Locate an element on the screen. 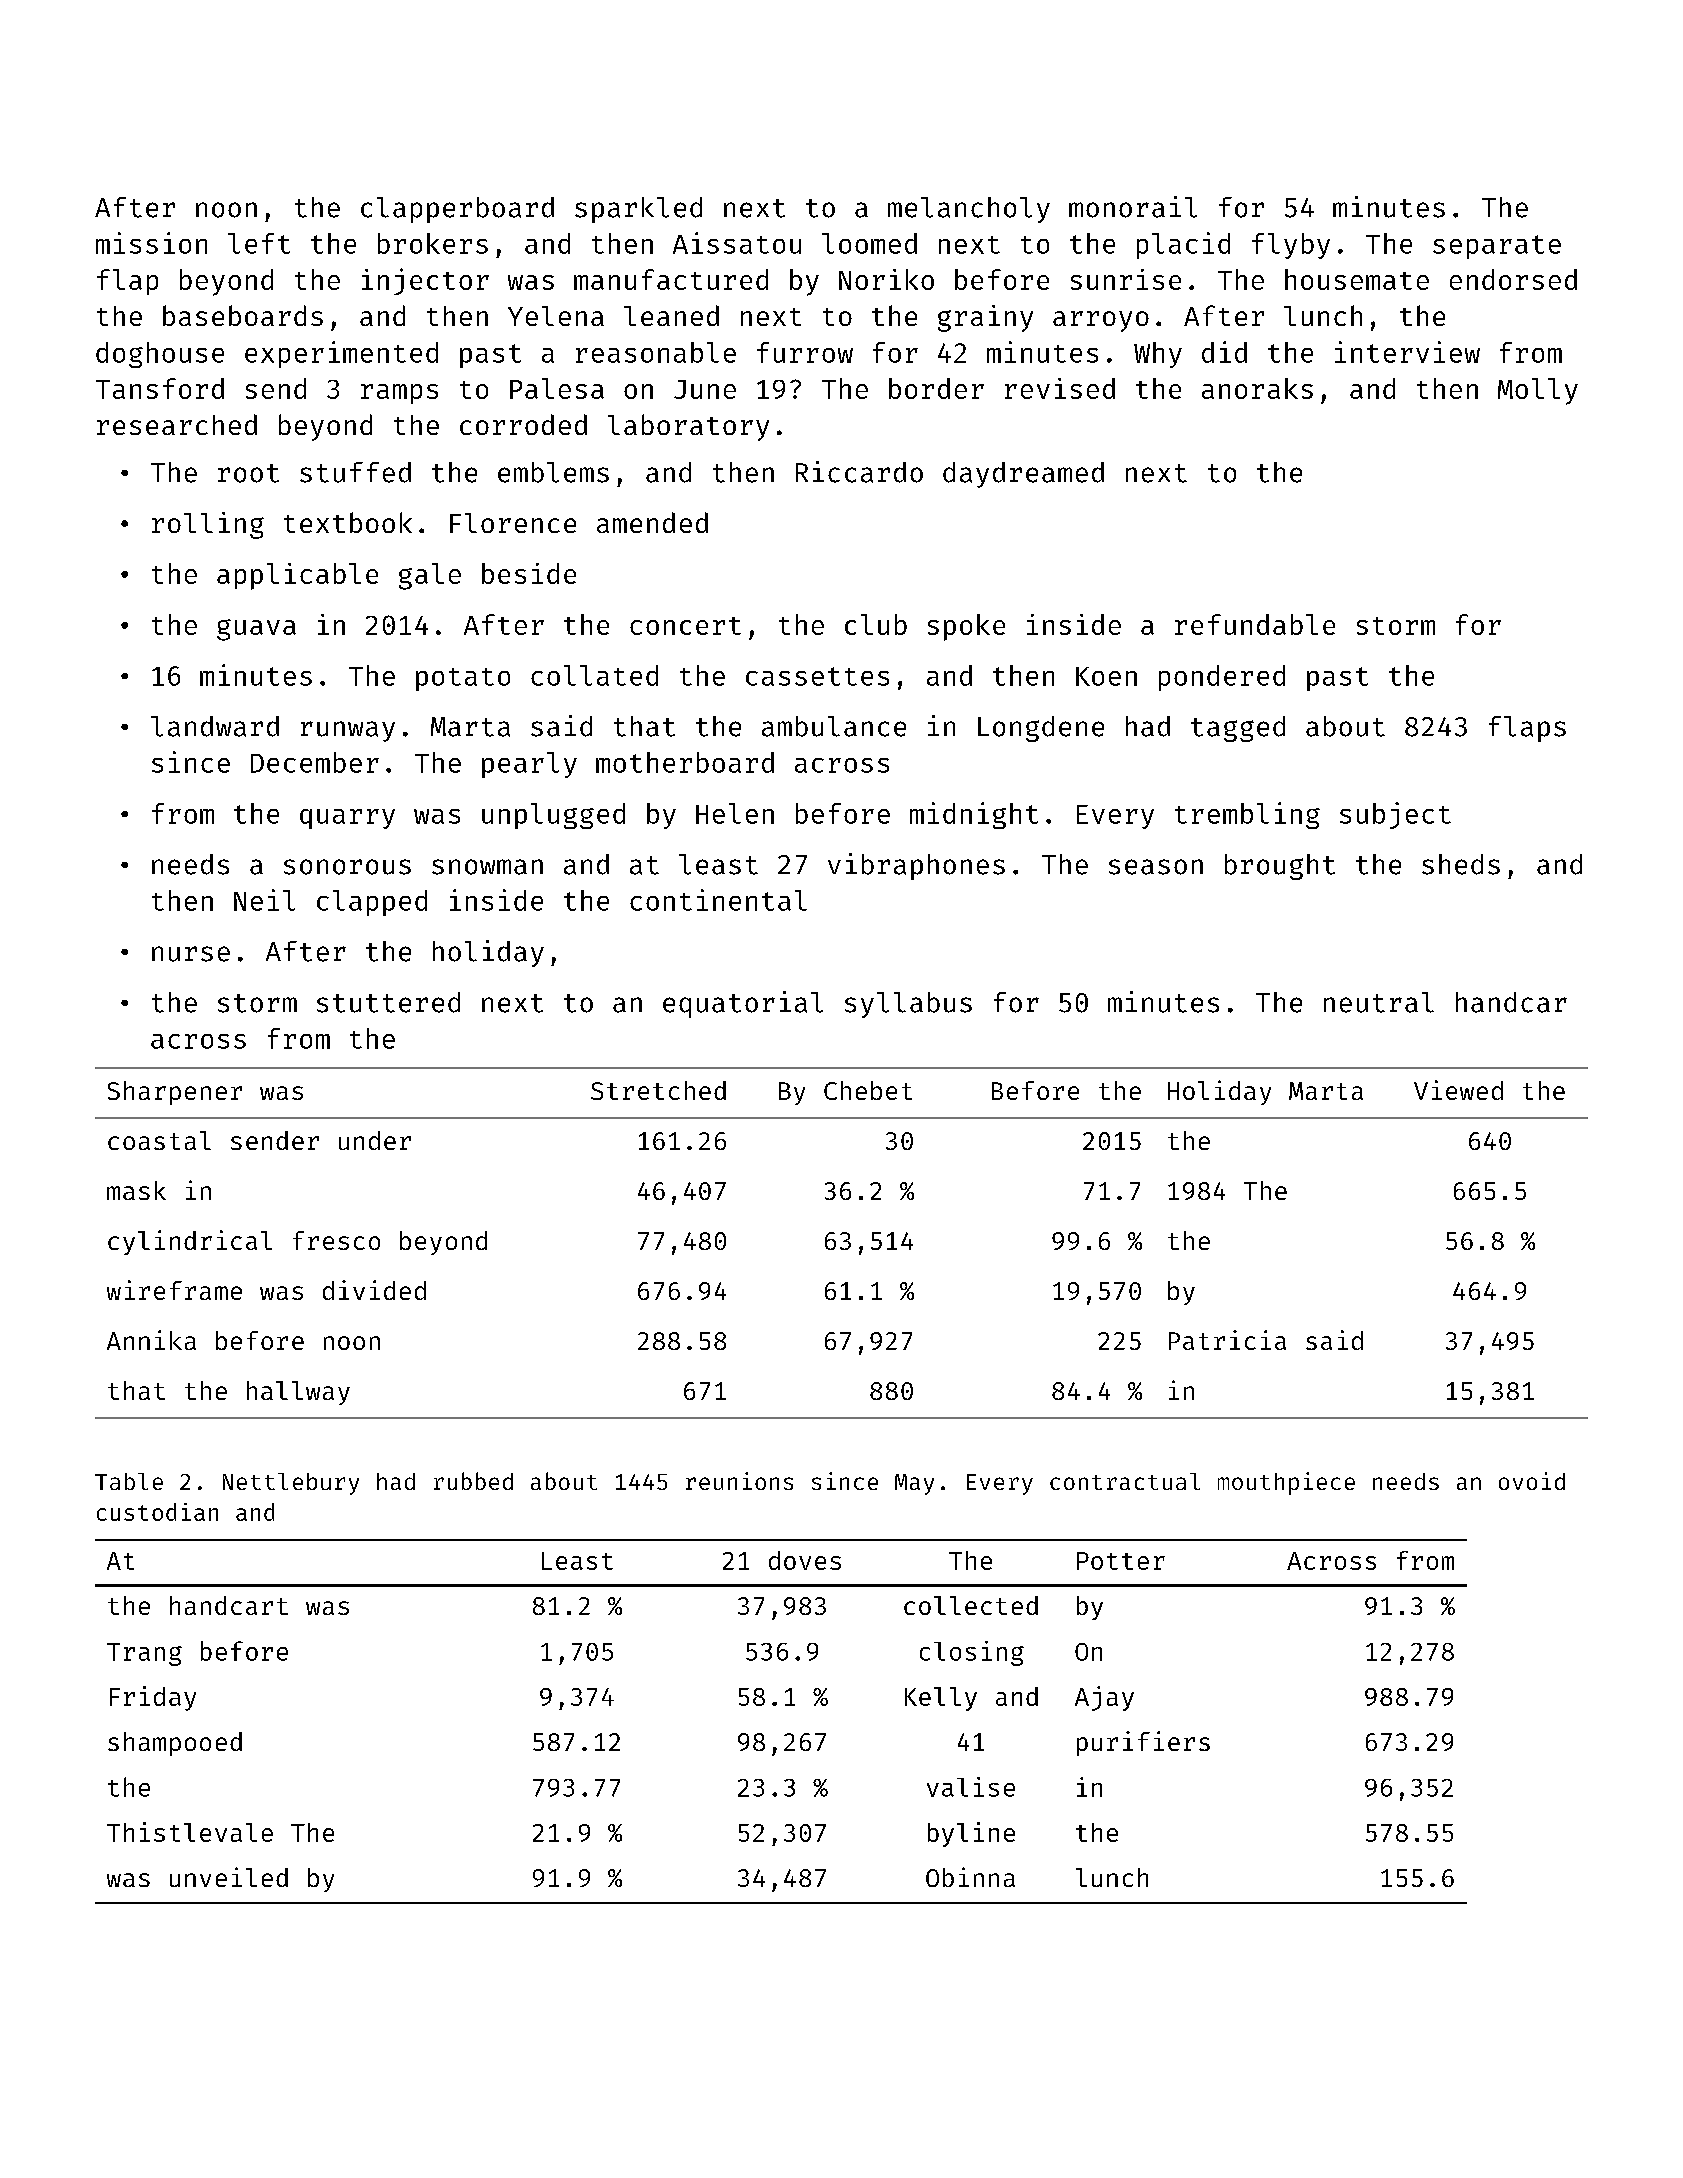 The width and height of the screenshot is (1683, 2178). under is located at coordinates (375, 1140).
